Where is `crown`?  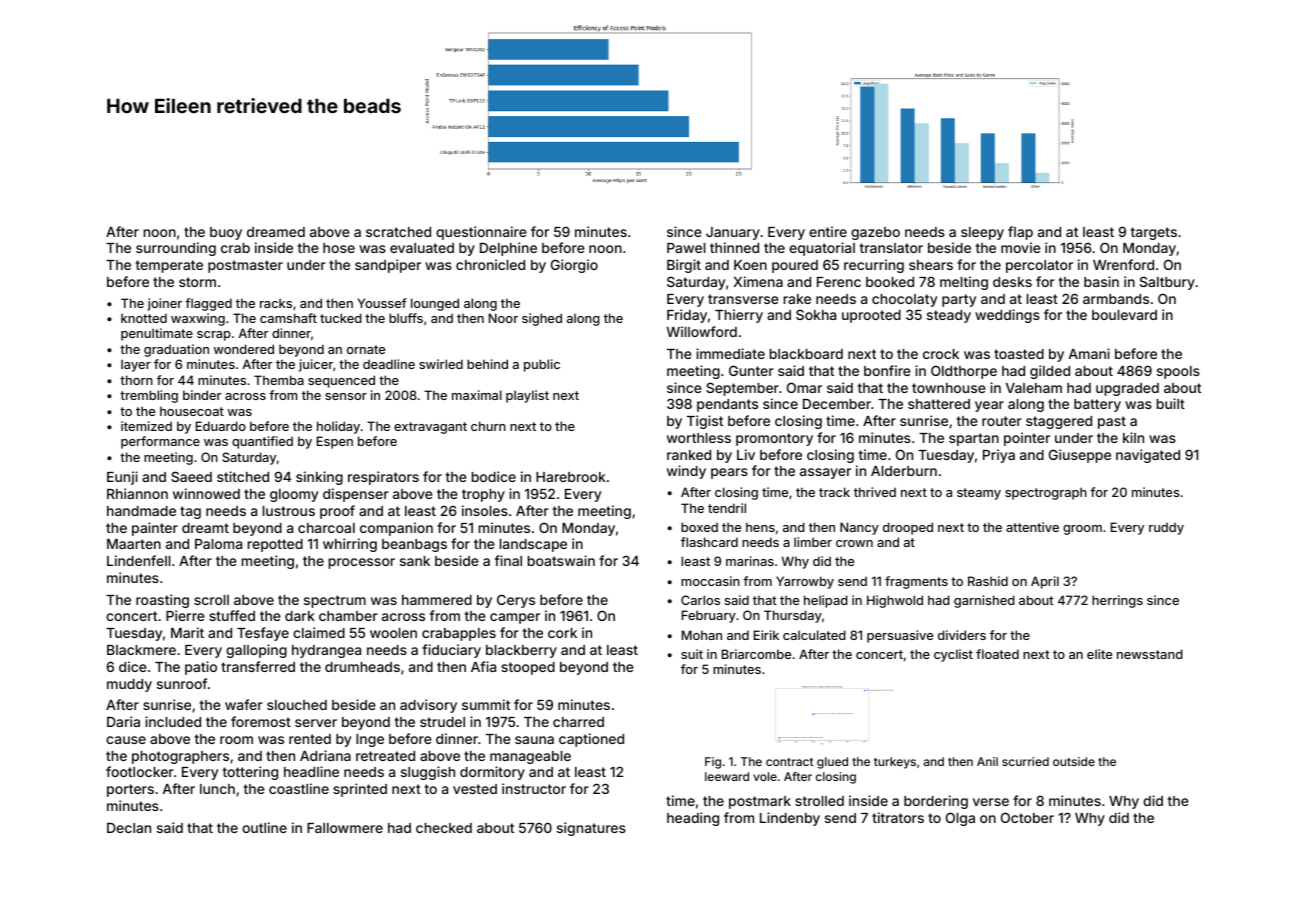 crown is located at coordinates (854, 543).
